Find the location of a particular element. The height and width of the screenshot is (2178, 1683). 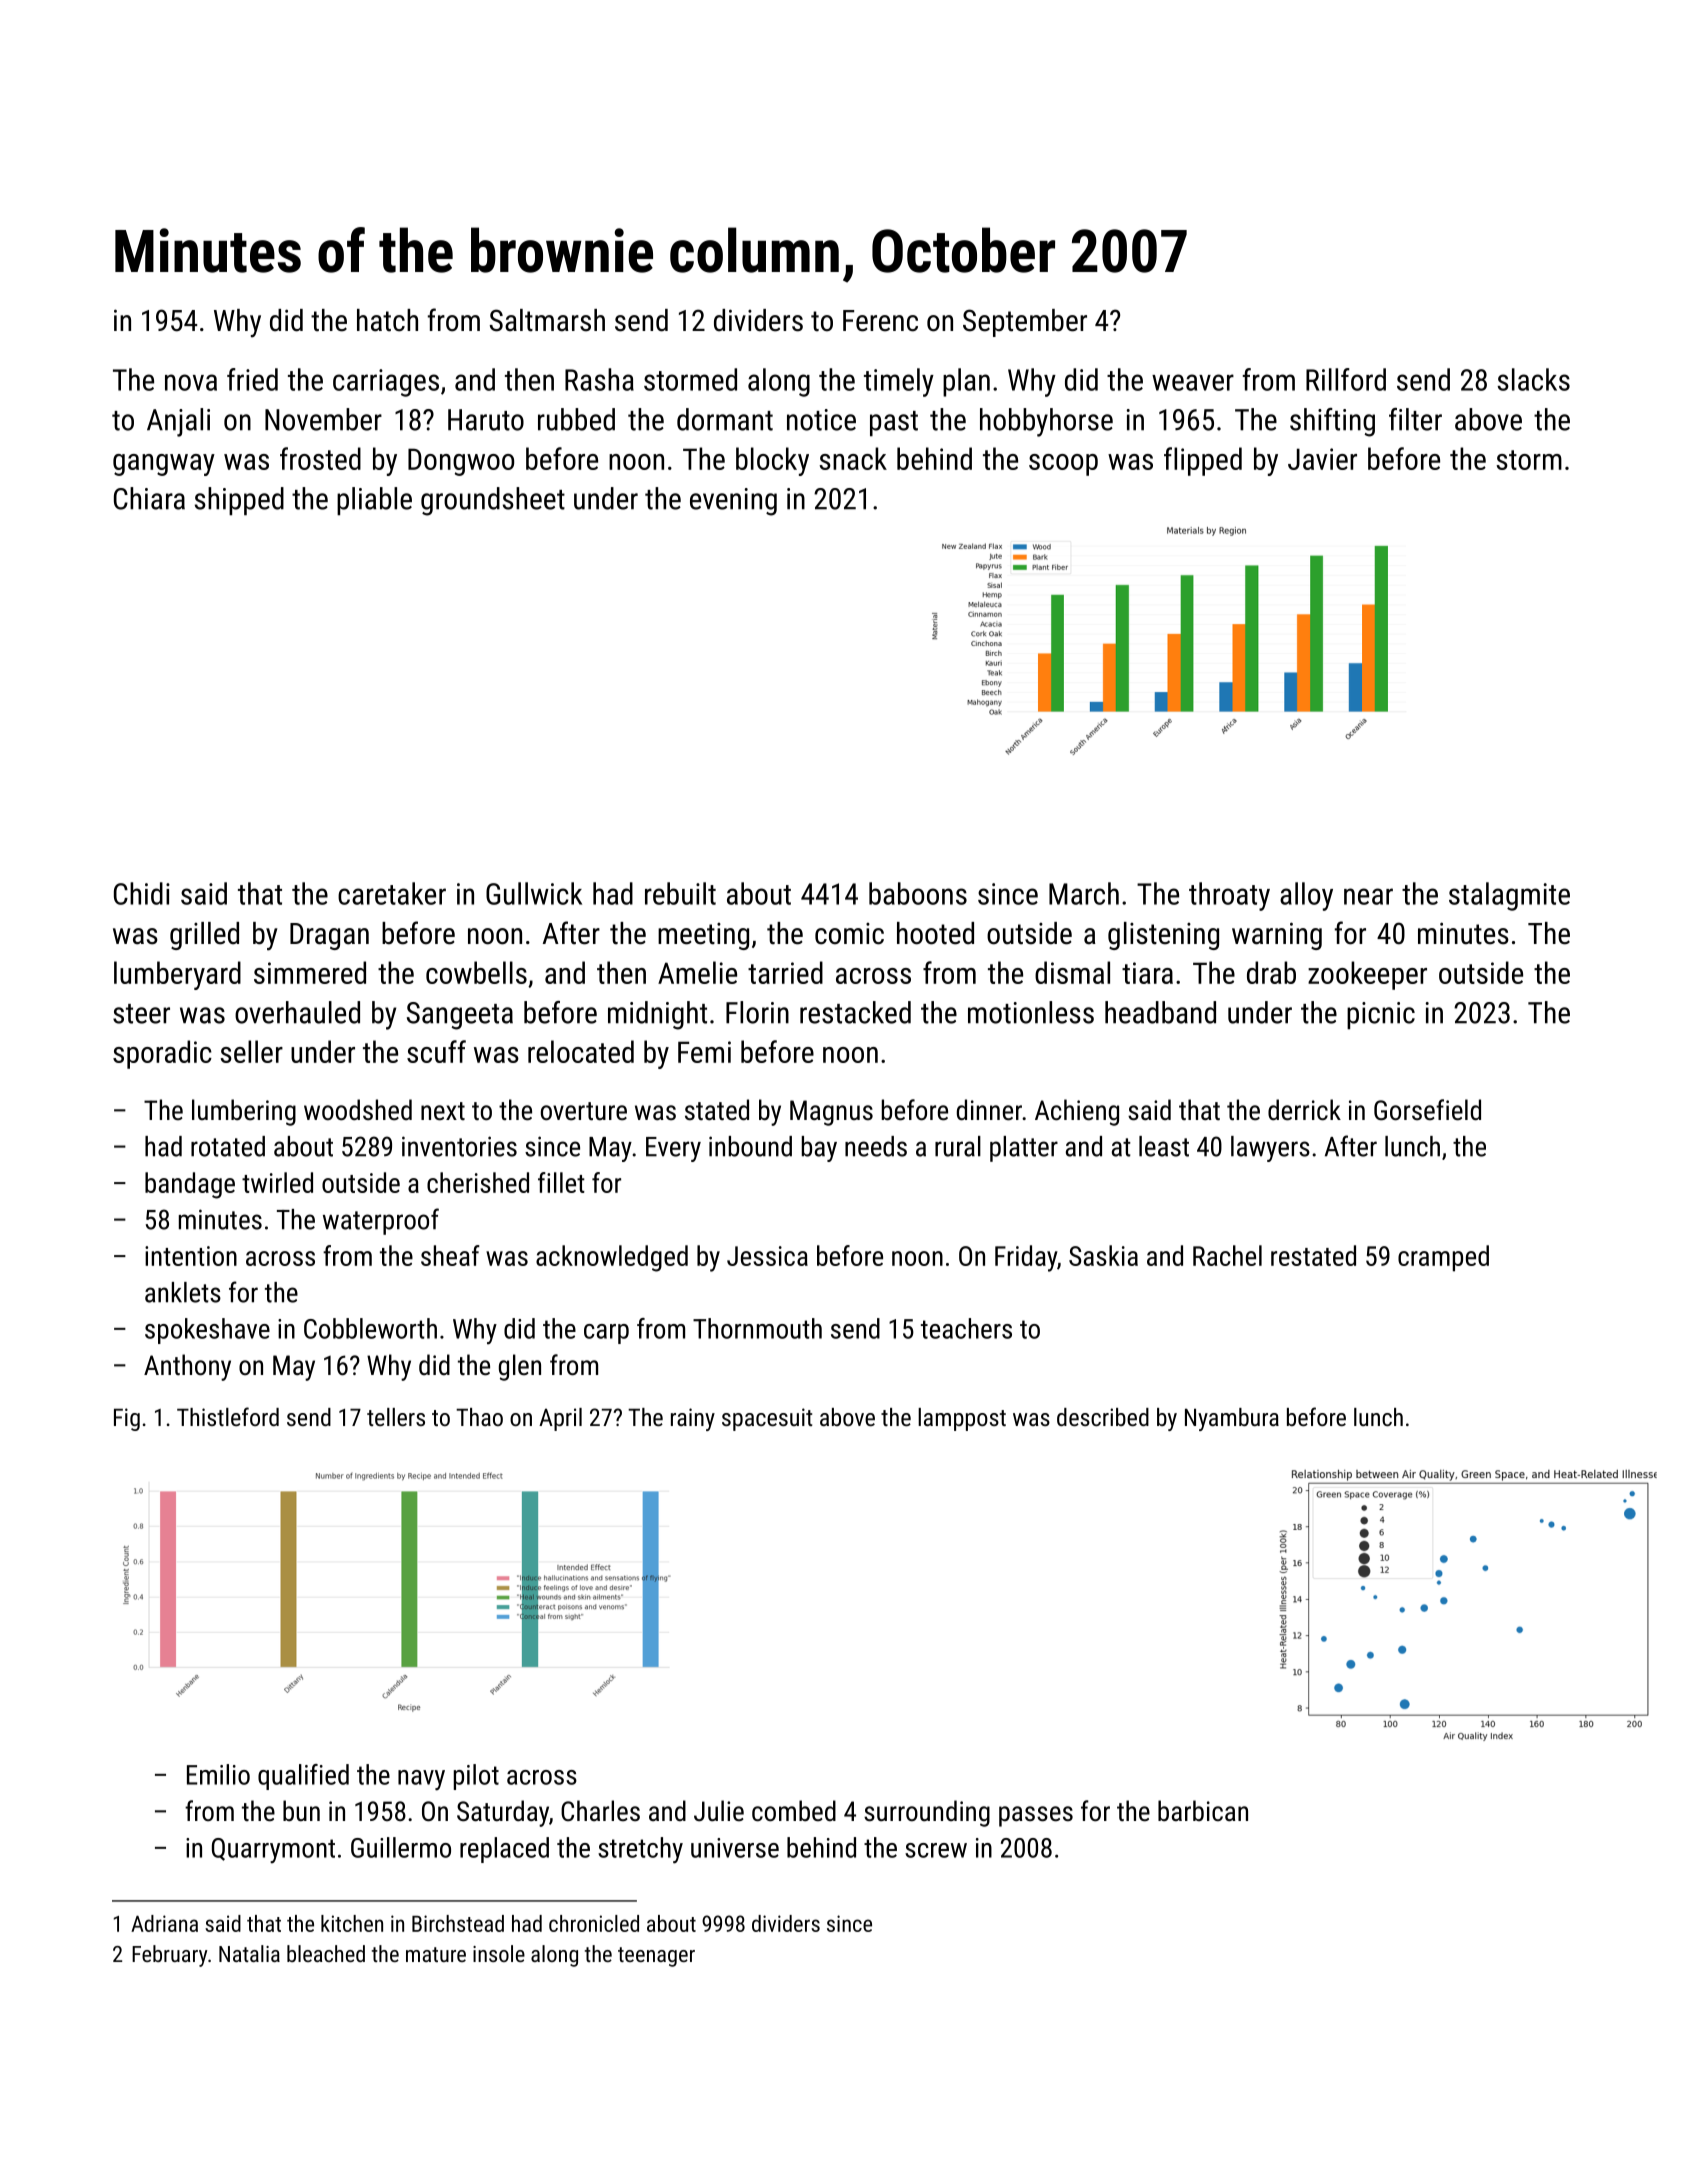

Saltmarsh is located at coordinates (547, 320).
